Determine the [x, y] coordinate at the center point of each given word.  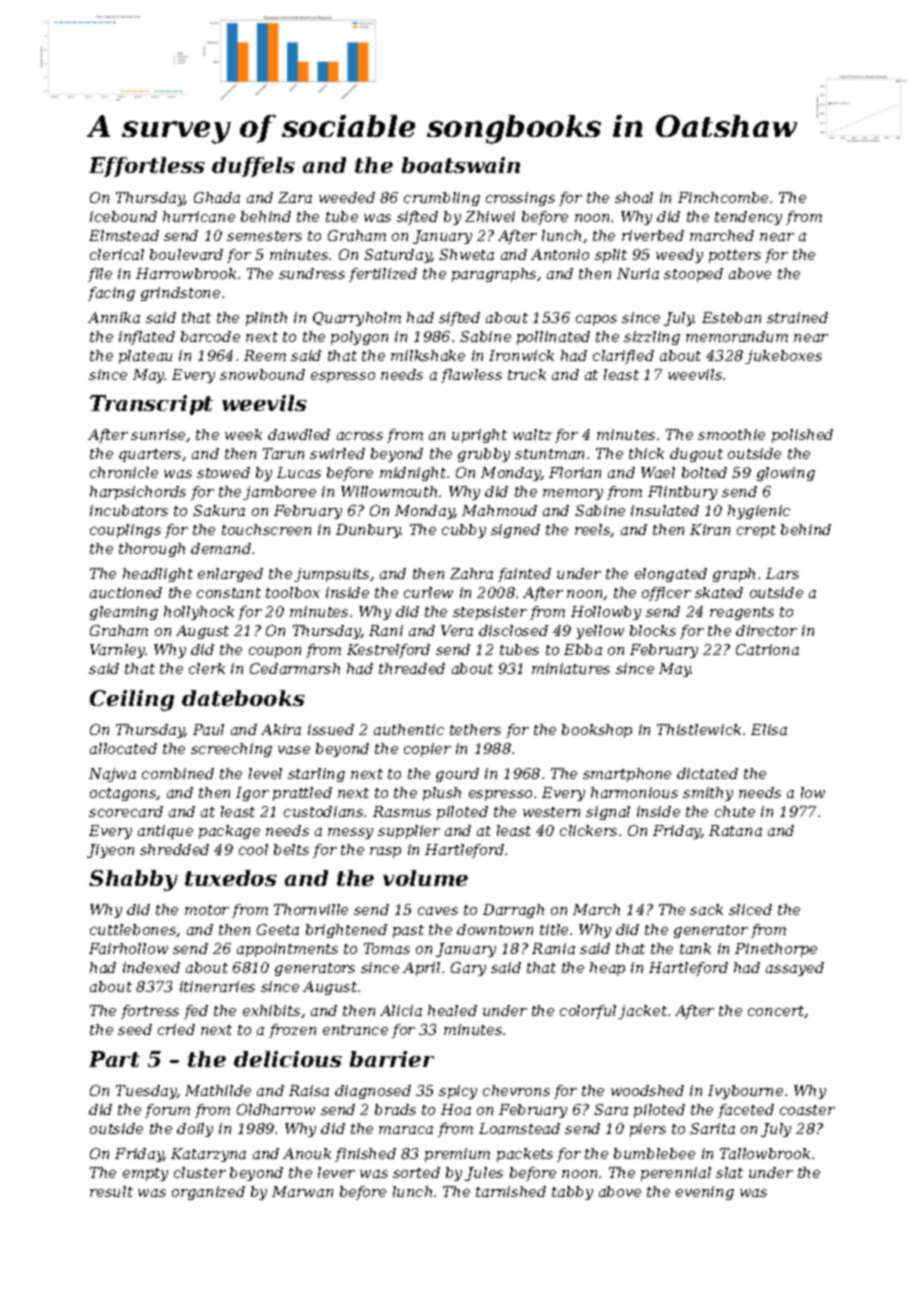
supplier [409, 832]
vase [294, 750]
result [111, 1191]
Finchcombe [723, 197]
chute [735, 811]
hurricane [199, 216]
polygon [359, 338]
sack [706, 909]
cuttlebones [133, 930]
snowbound [262, 374]
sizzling [652, 338]
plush [442, 794]
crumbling [442, 199]
